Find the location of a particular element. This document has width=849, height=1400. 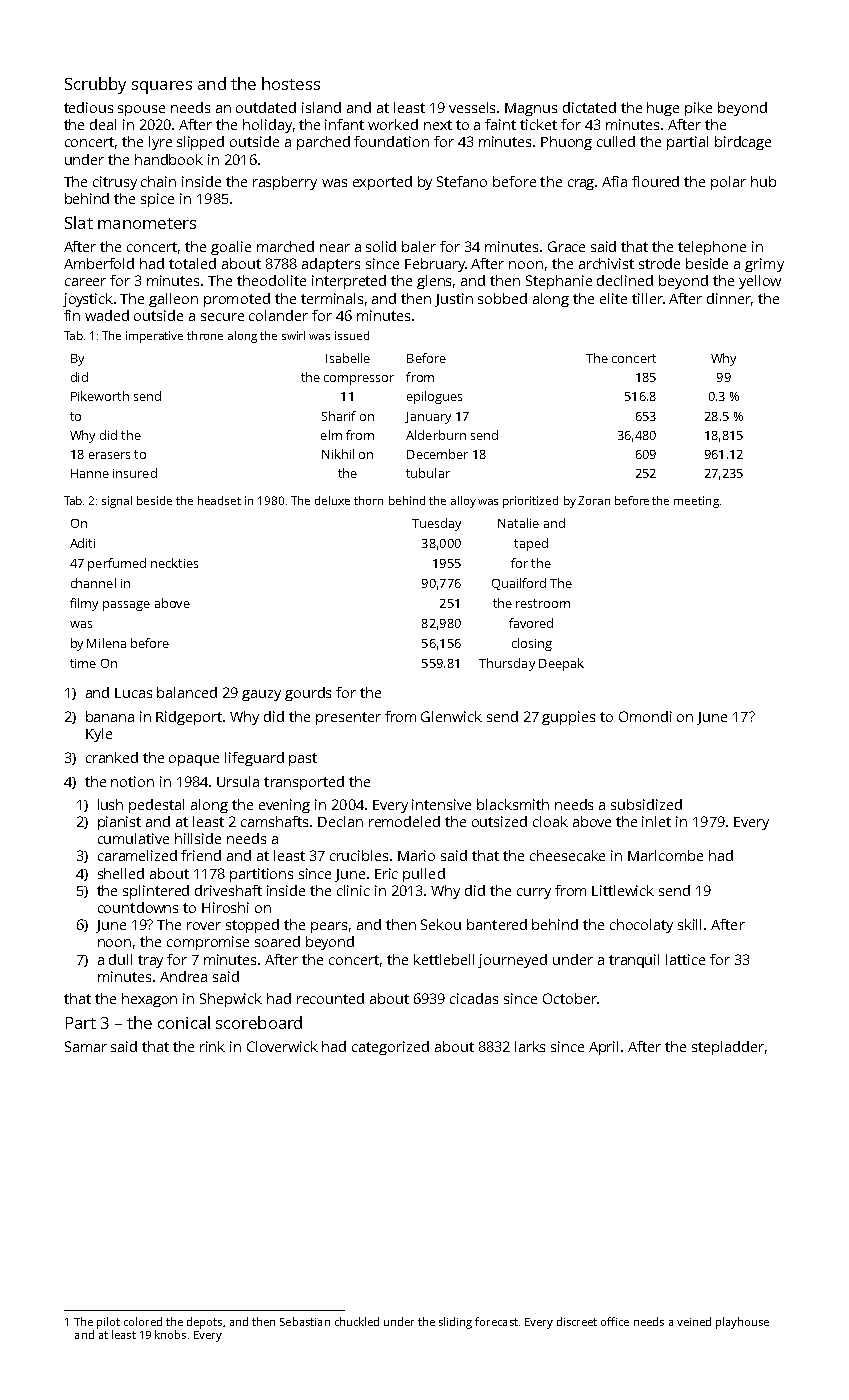

erasers is located at coordinates (109, 455).
